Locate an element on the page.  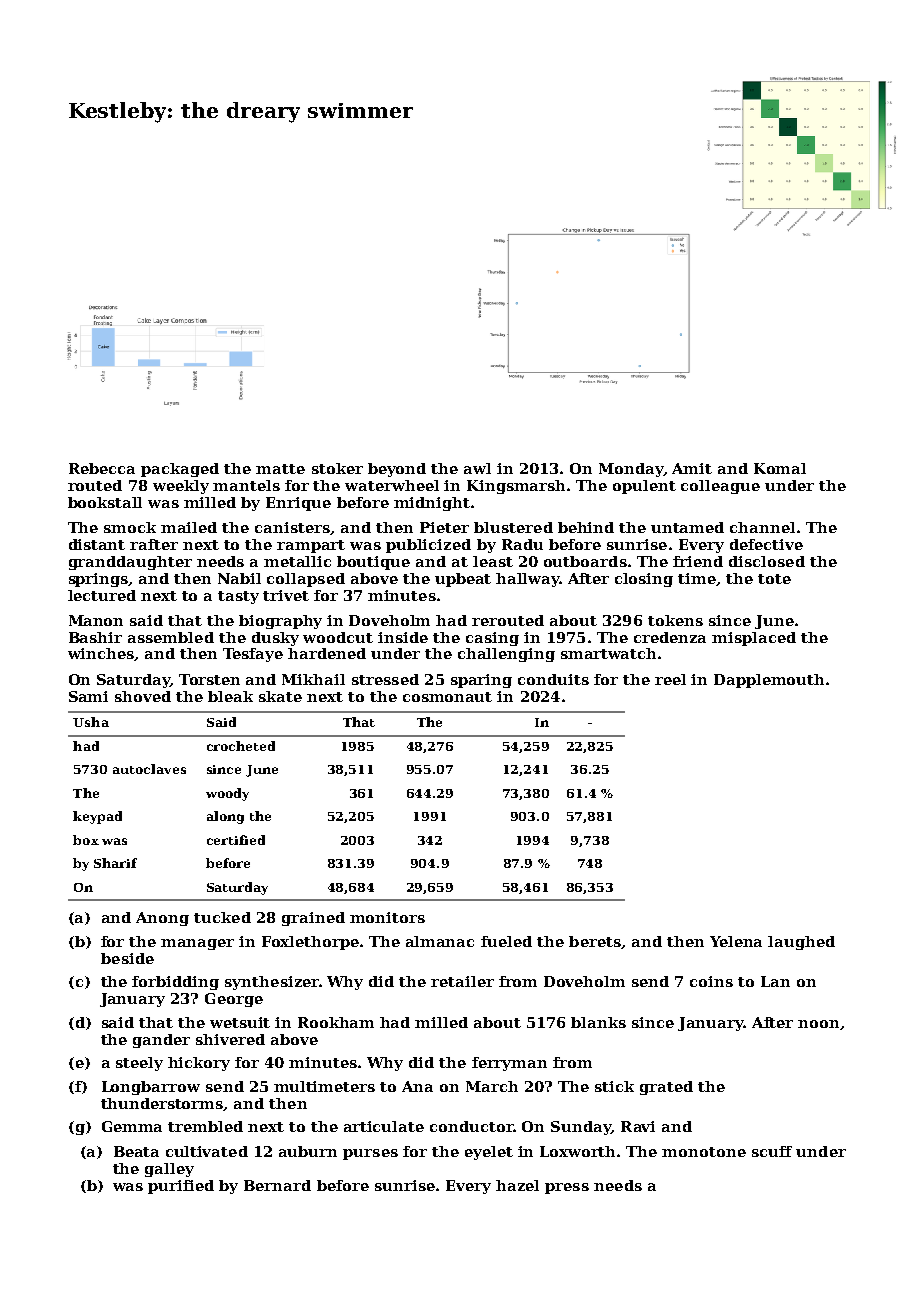
articulate is located at coordinates (384, 1126).
